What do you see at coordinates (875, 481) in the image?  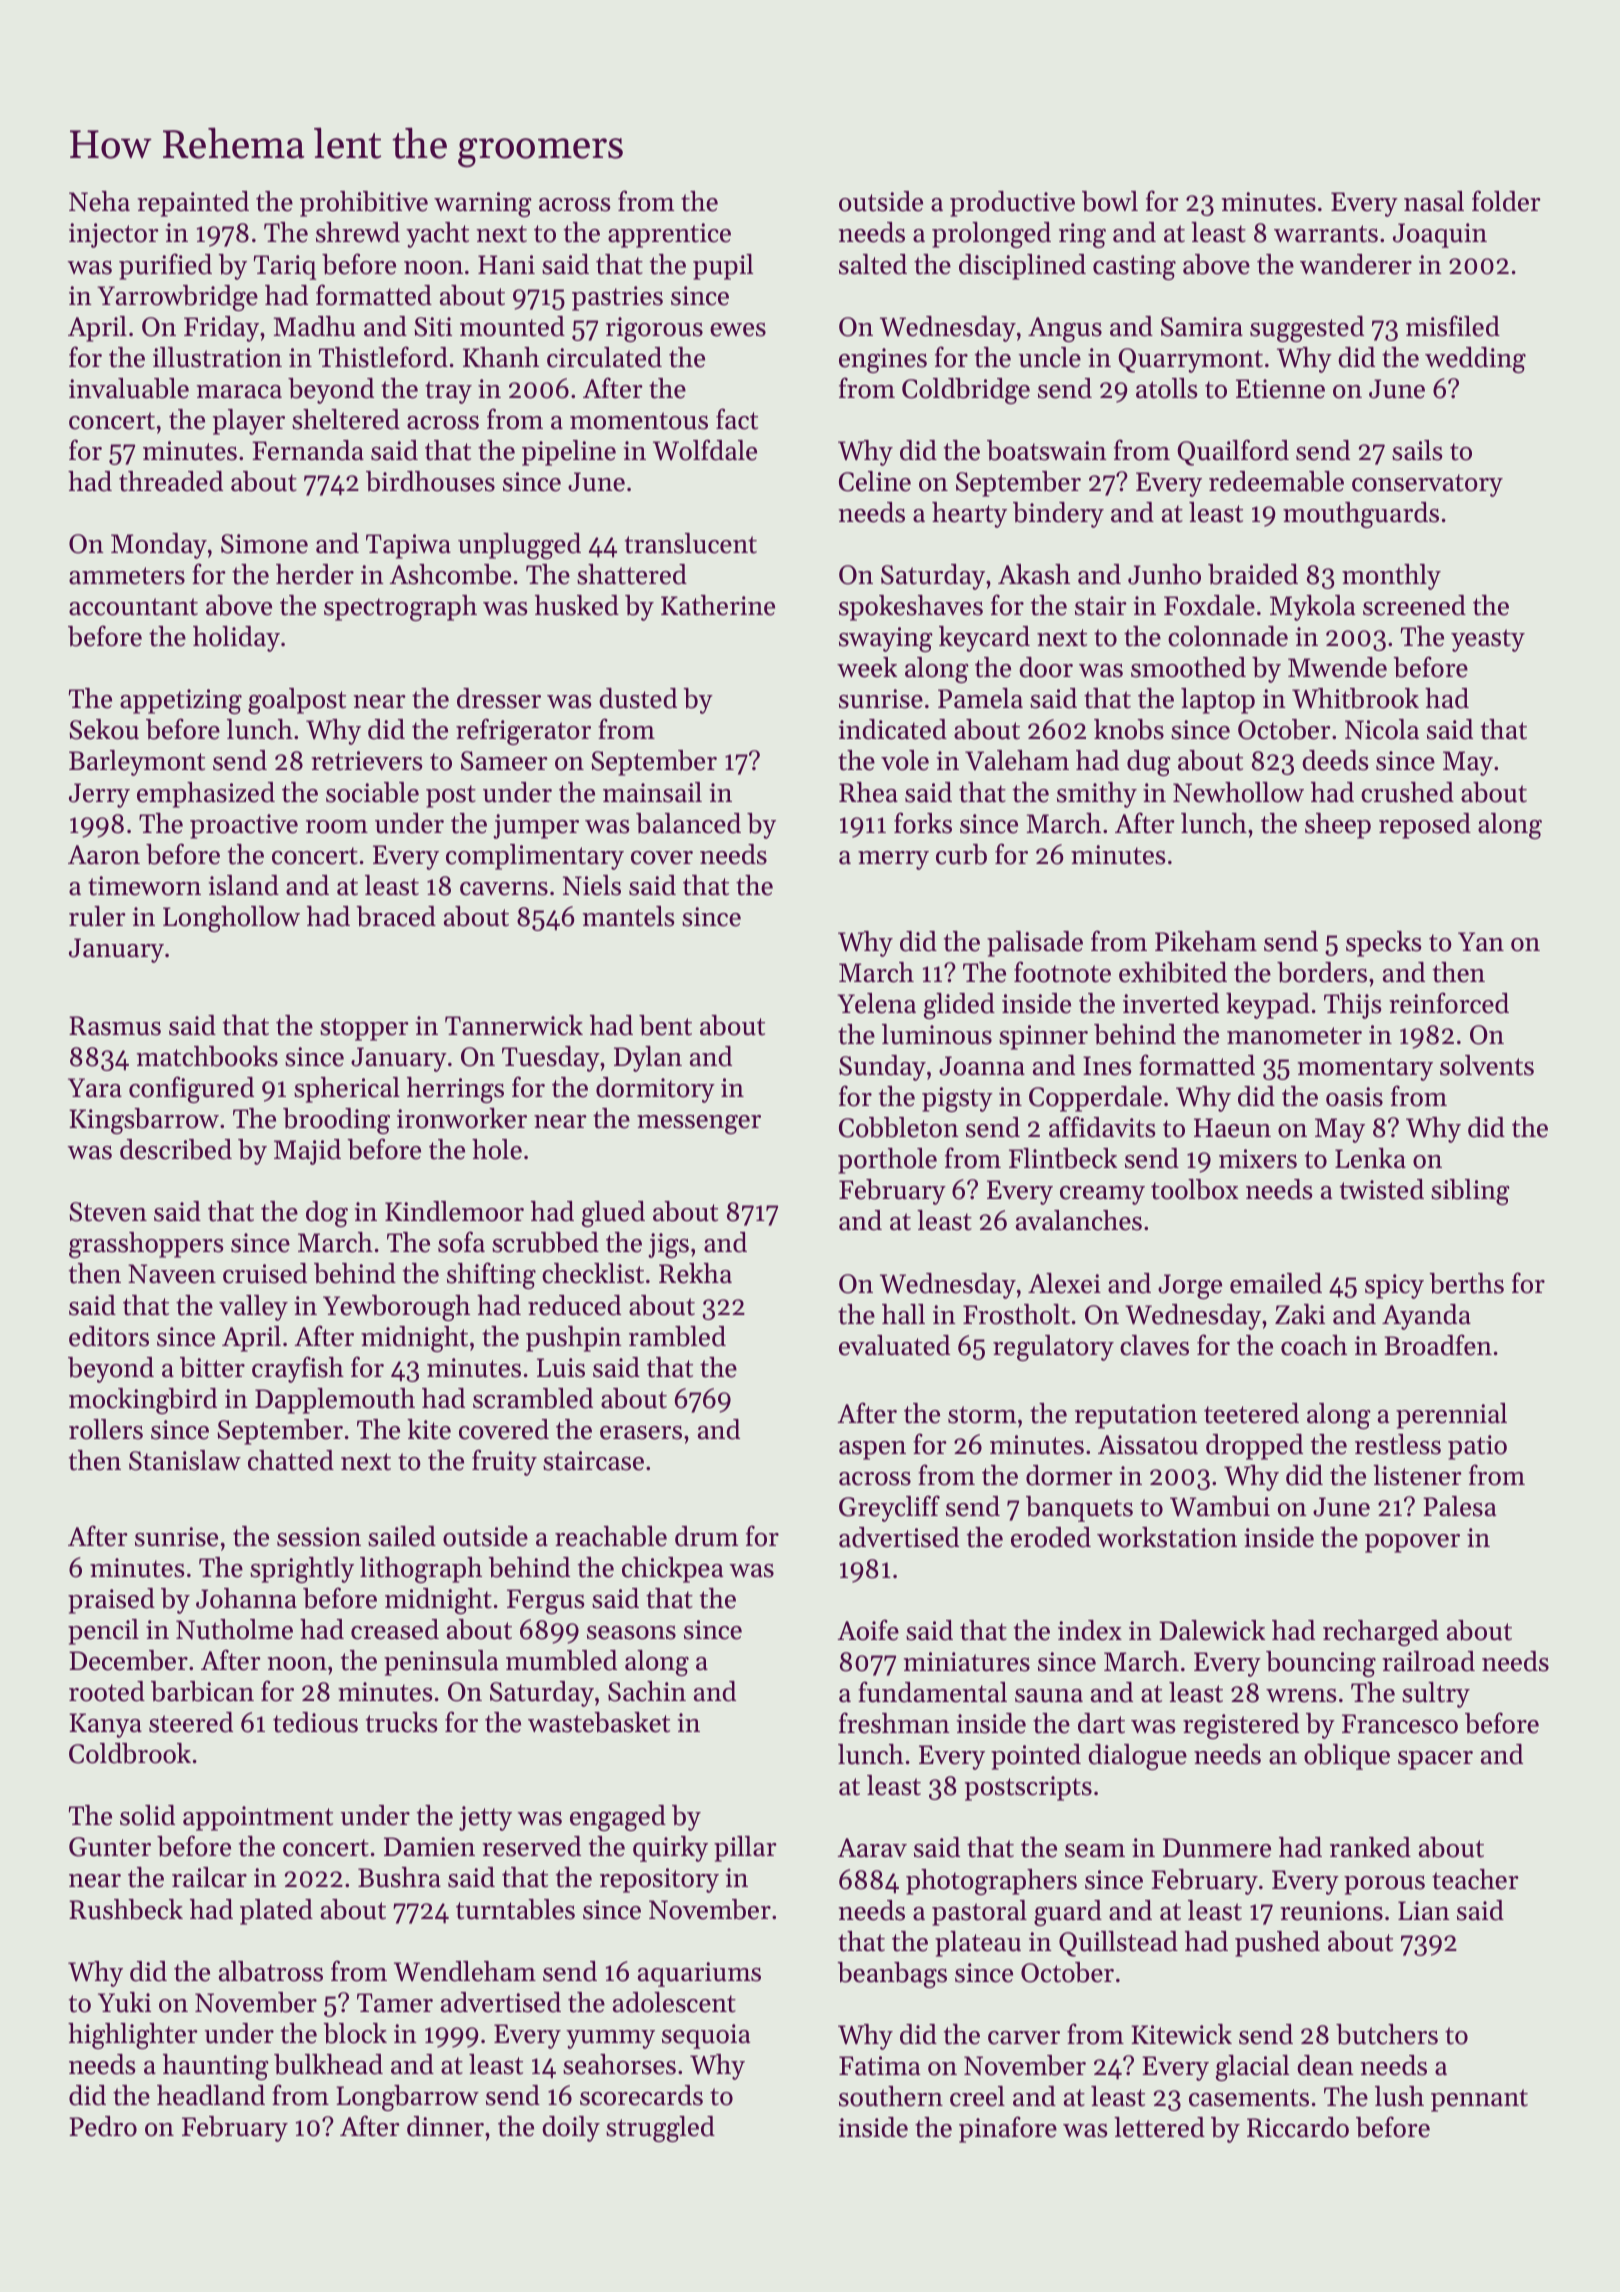 I see `Celine` at bounding box center [875, 481].
